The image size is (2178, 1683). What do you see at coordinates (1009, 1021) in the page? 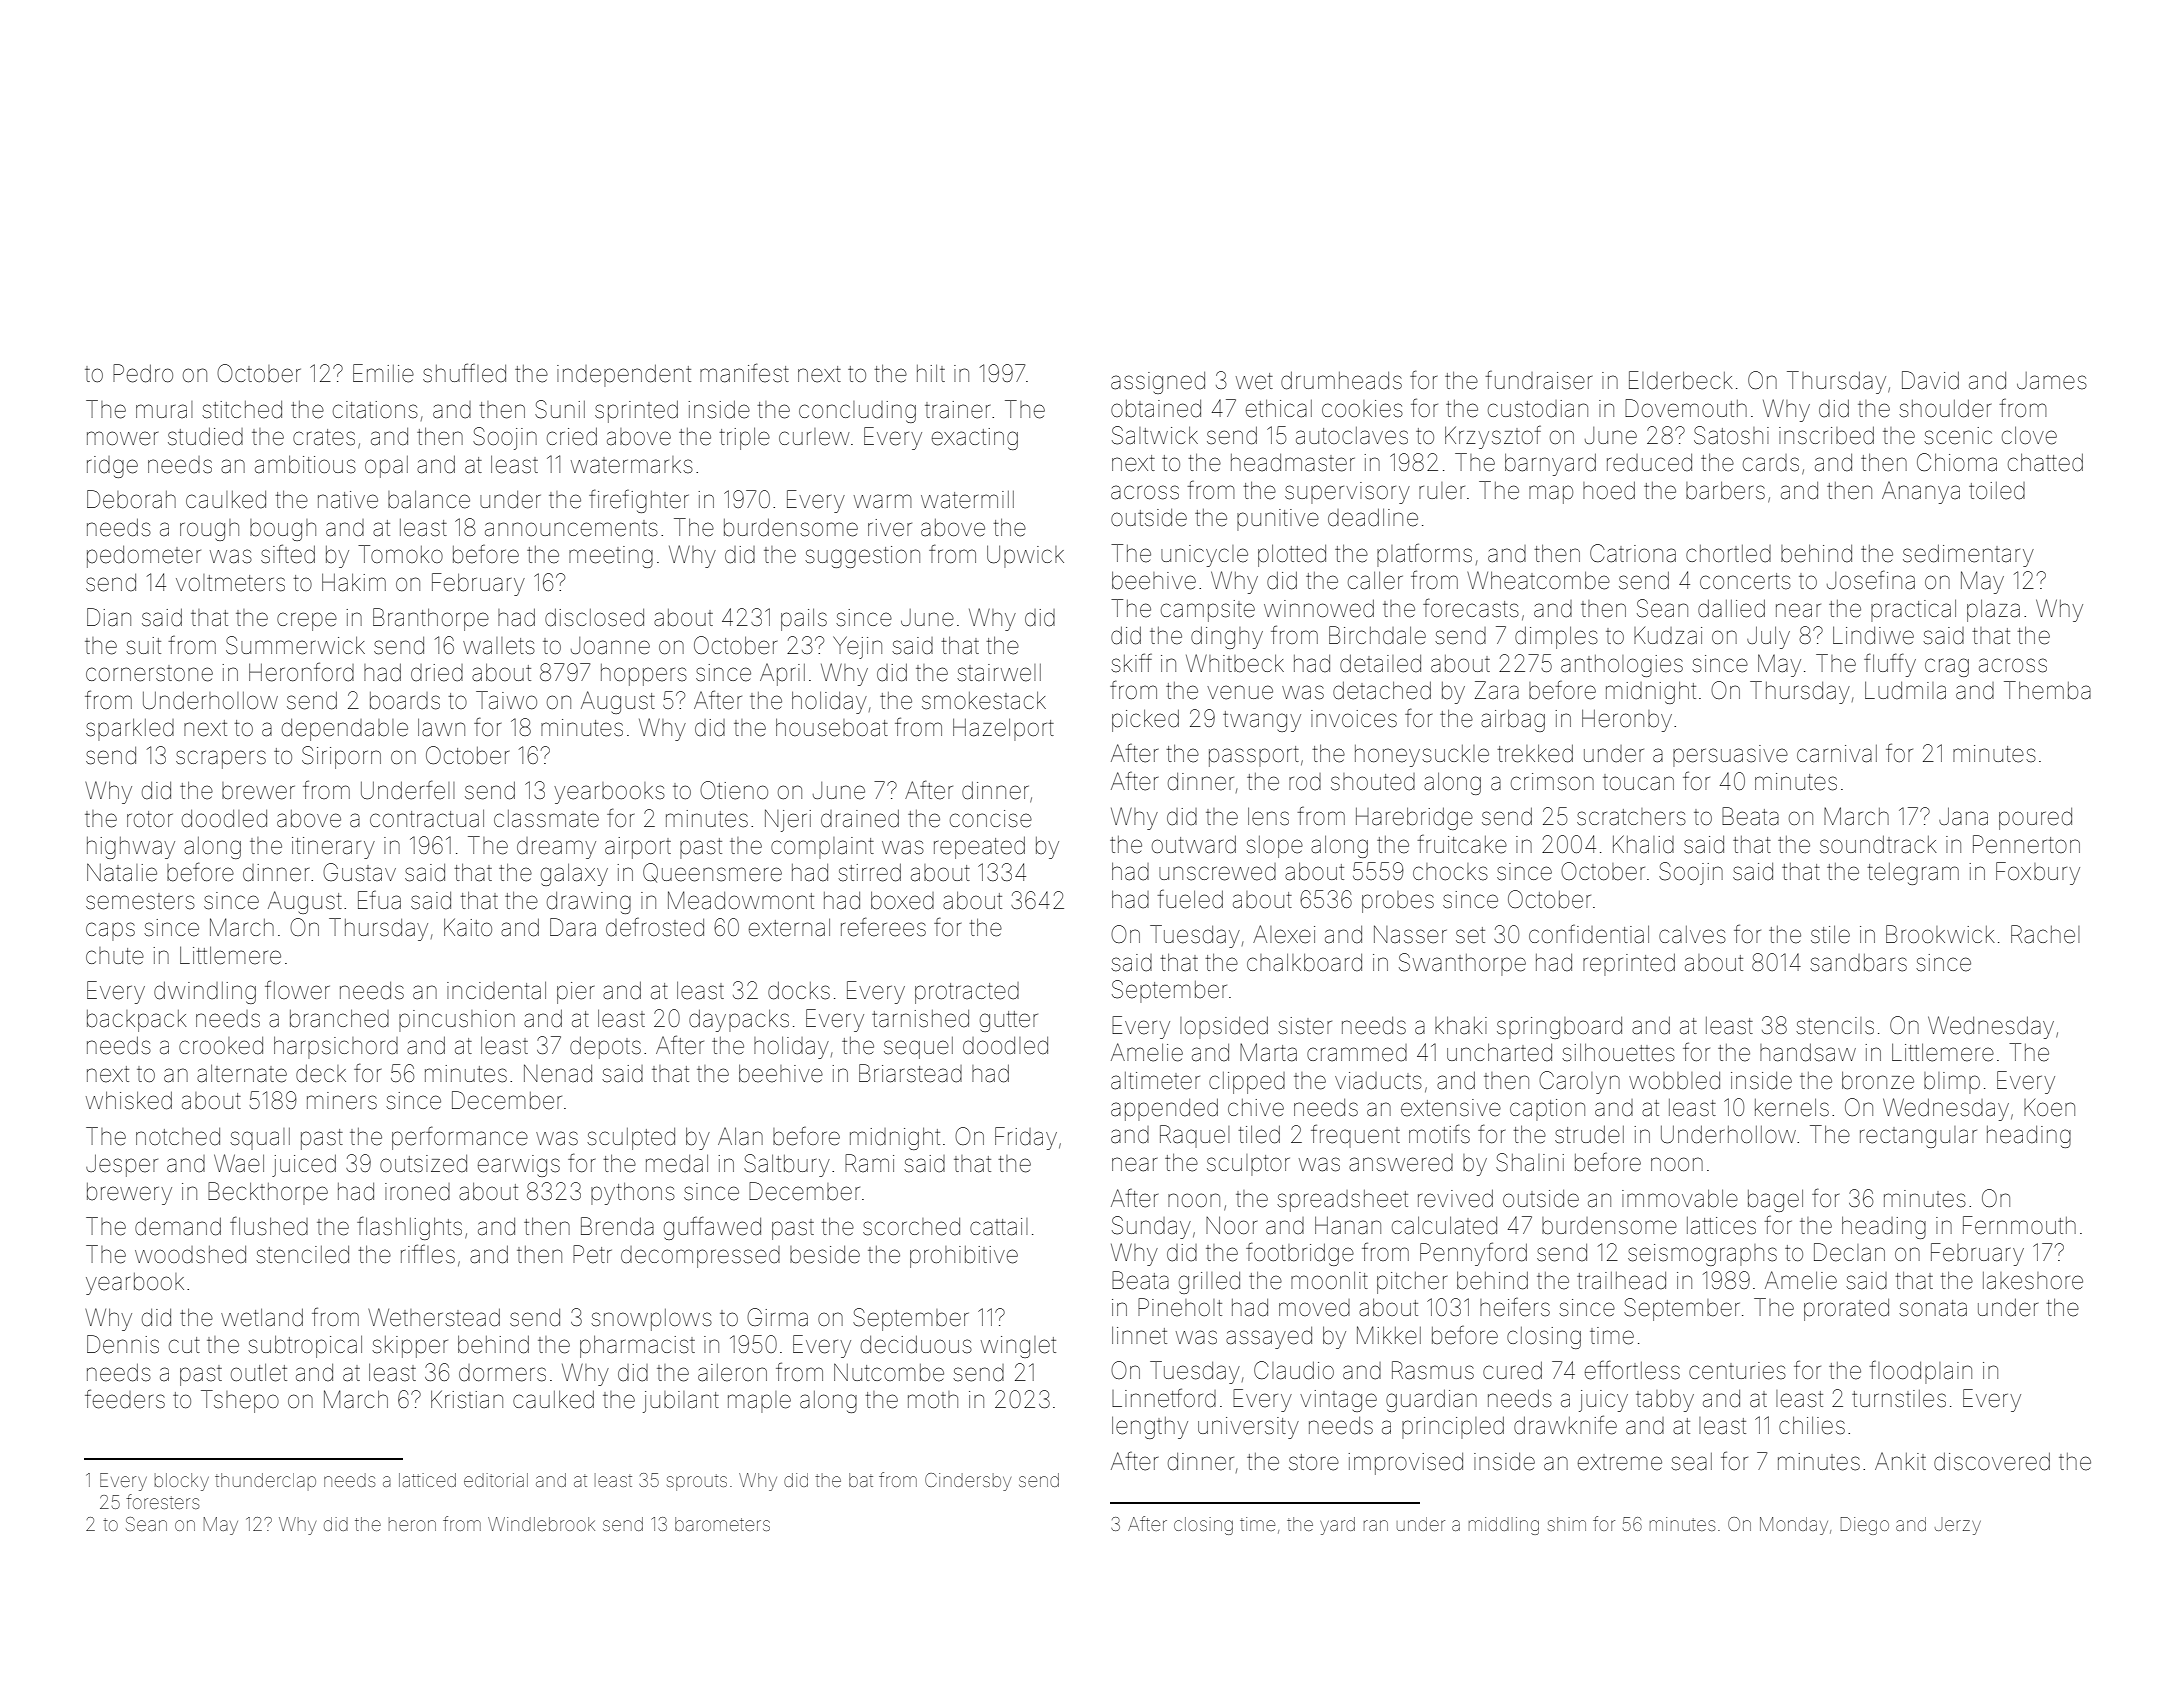
I see `gutter` at bounding box center [1009, 1021].
